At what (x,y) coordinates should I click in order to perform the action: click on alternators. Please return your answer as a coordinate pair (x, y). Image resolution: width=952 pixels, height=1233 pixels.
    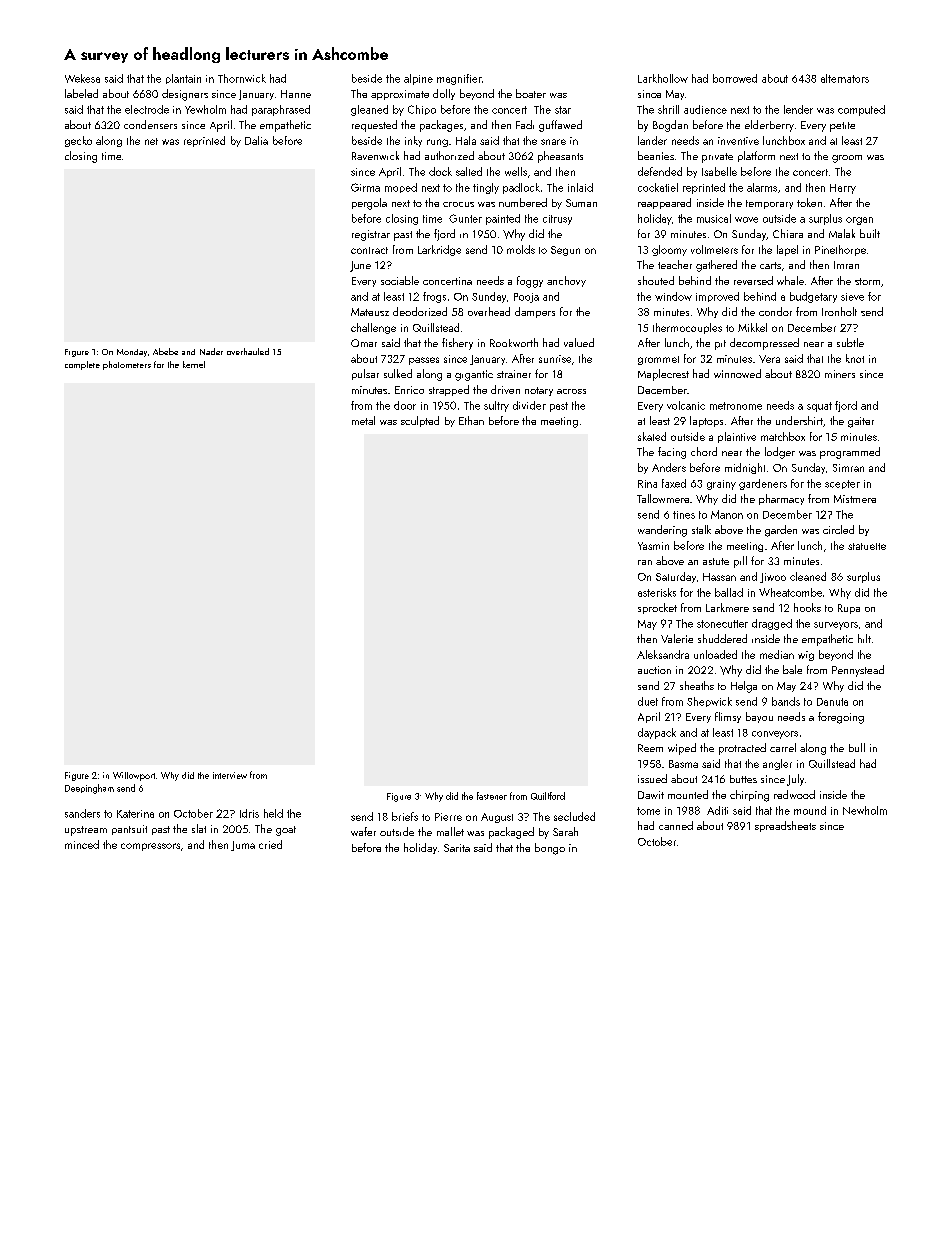
    Looking at the image, I should click on (845, 78).
